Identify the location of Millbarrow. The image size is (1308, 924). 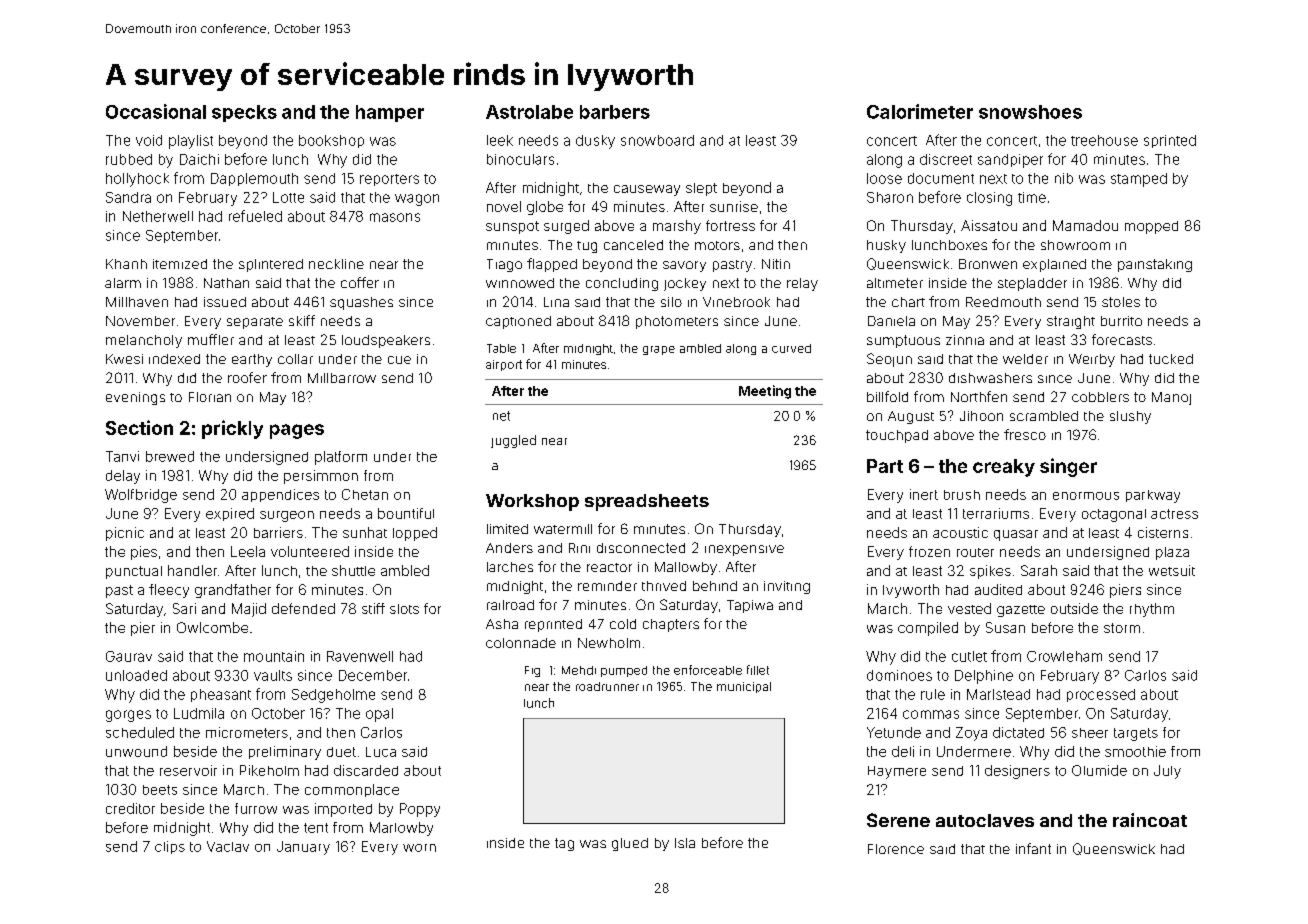
(342, 378).
